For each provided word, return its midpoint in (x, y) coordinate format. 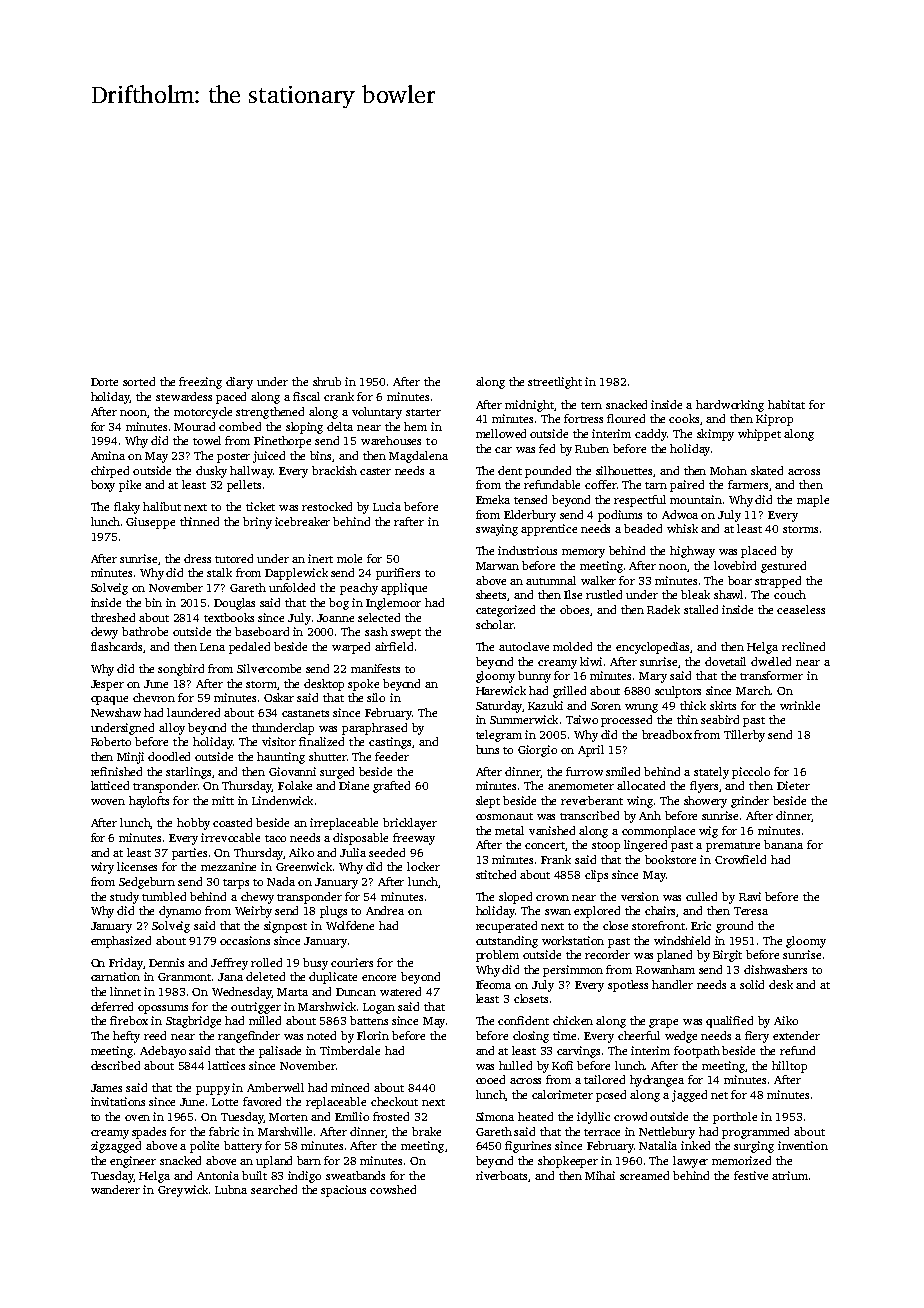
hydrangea (657, 1081)
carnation (115, 976)
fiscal (306, 396)
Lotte (225, 1102)
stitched (496, 874)
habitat (786, 404)
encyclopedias (653, 648)
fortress (583, 418)
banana (783, 844)
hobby (193, 824)
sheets (492, 595)
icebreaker (302, 521)
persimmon (573, 971)
